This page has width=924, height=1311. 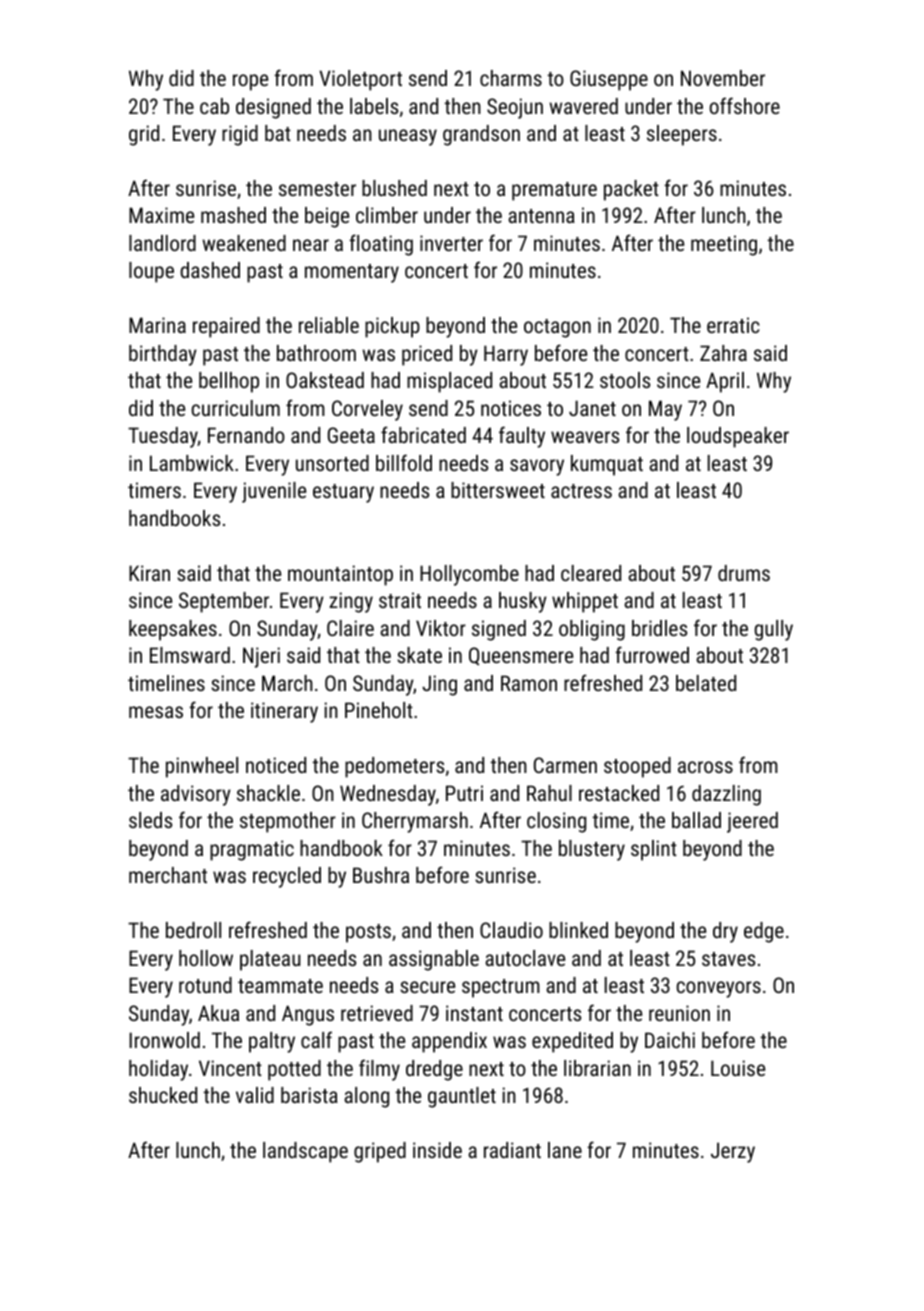 What do you see at coordinates (724, 245) in the page?
I see `meeting` at bounding box center [724, 245].
